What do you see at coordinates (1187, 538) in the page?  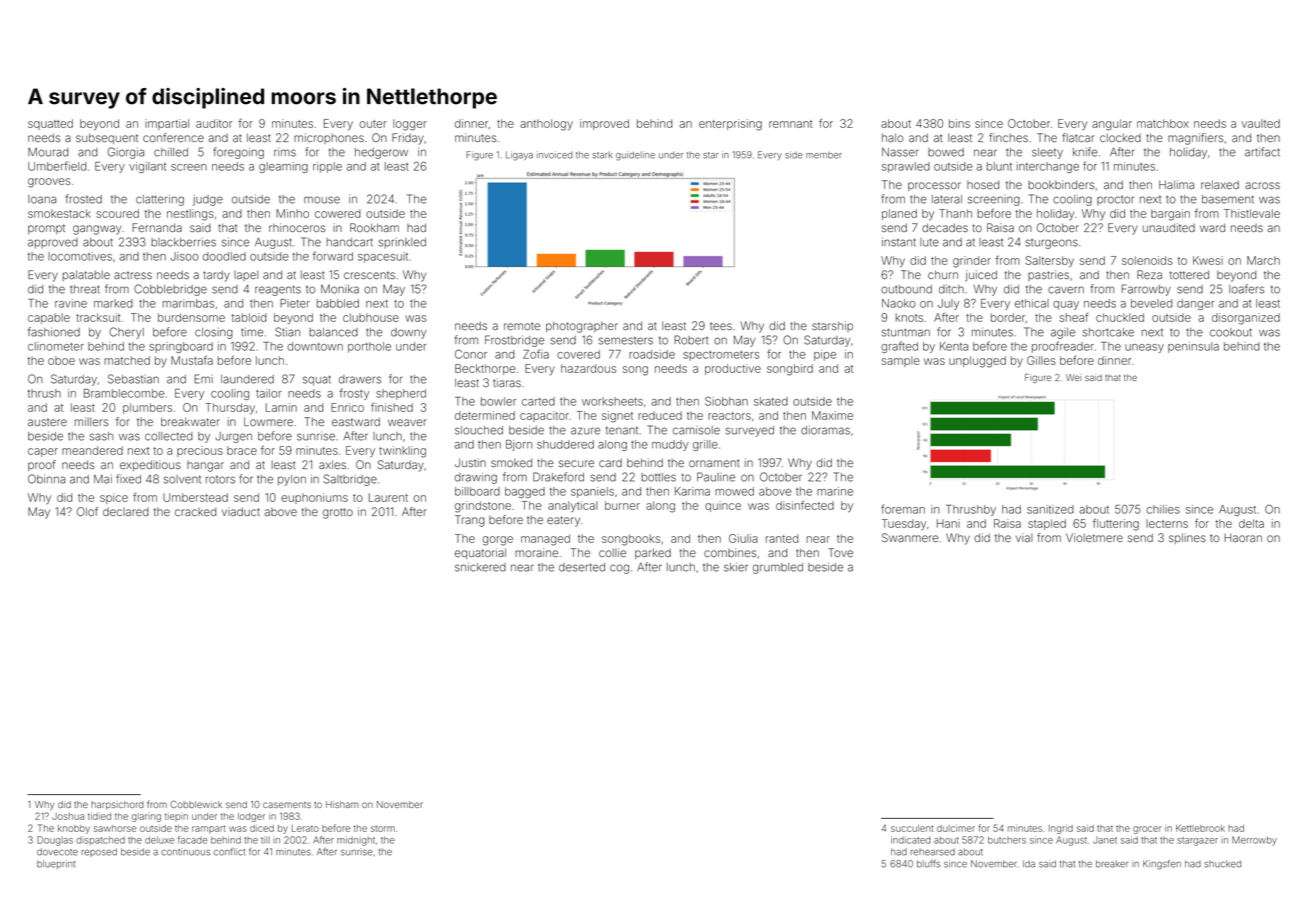 I see `splines` at bounding box center [1187, 538].
